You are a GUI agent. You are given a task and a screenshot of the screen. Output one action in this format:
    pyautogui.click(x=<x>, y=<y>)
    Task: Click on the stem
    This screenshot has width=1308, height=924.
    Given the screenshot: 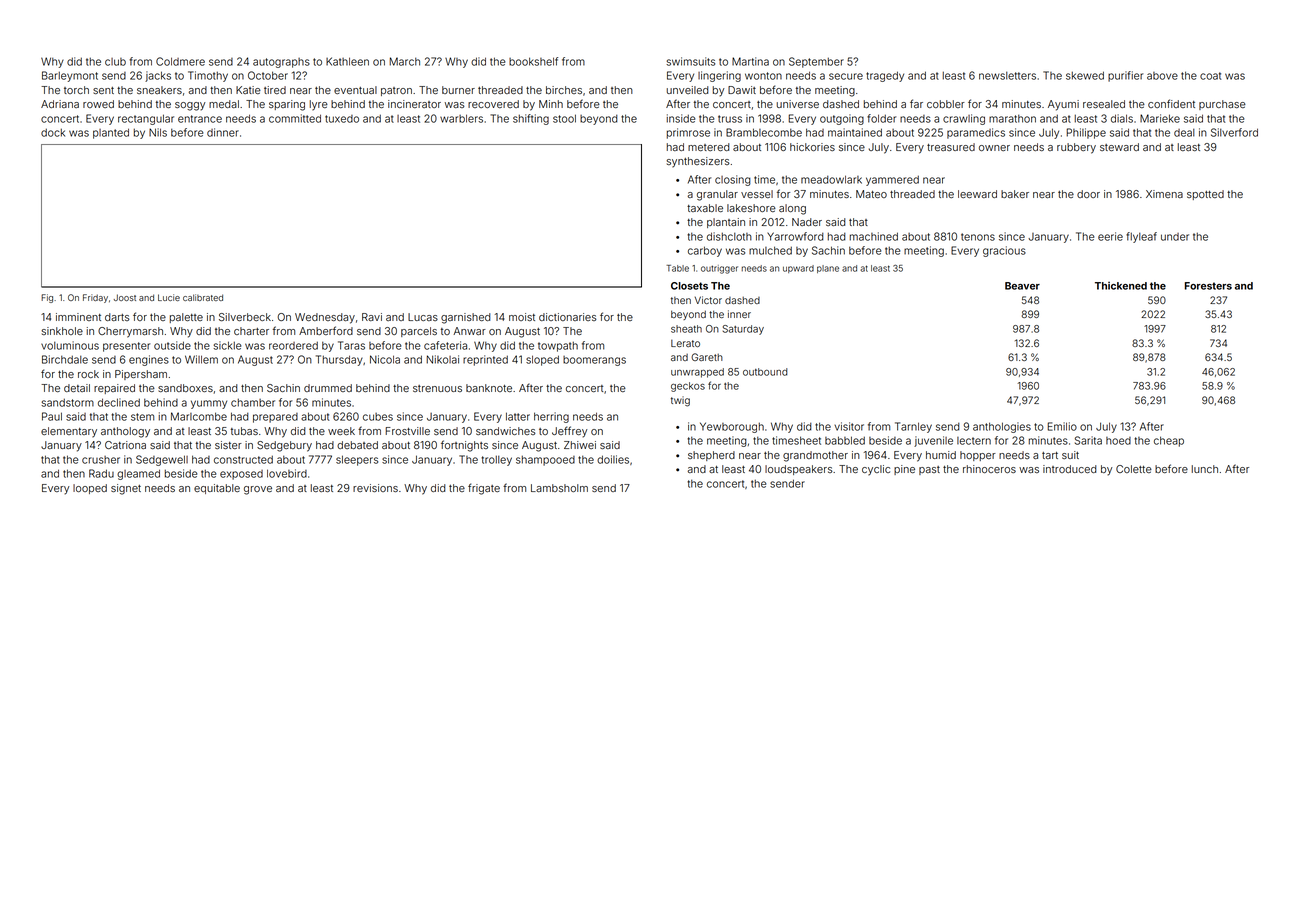 What is the action you would take?
    pyautogui.click(x=142, y=417)
